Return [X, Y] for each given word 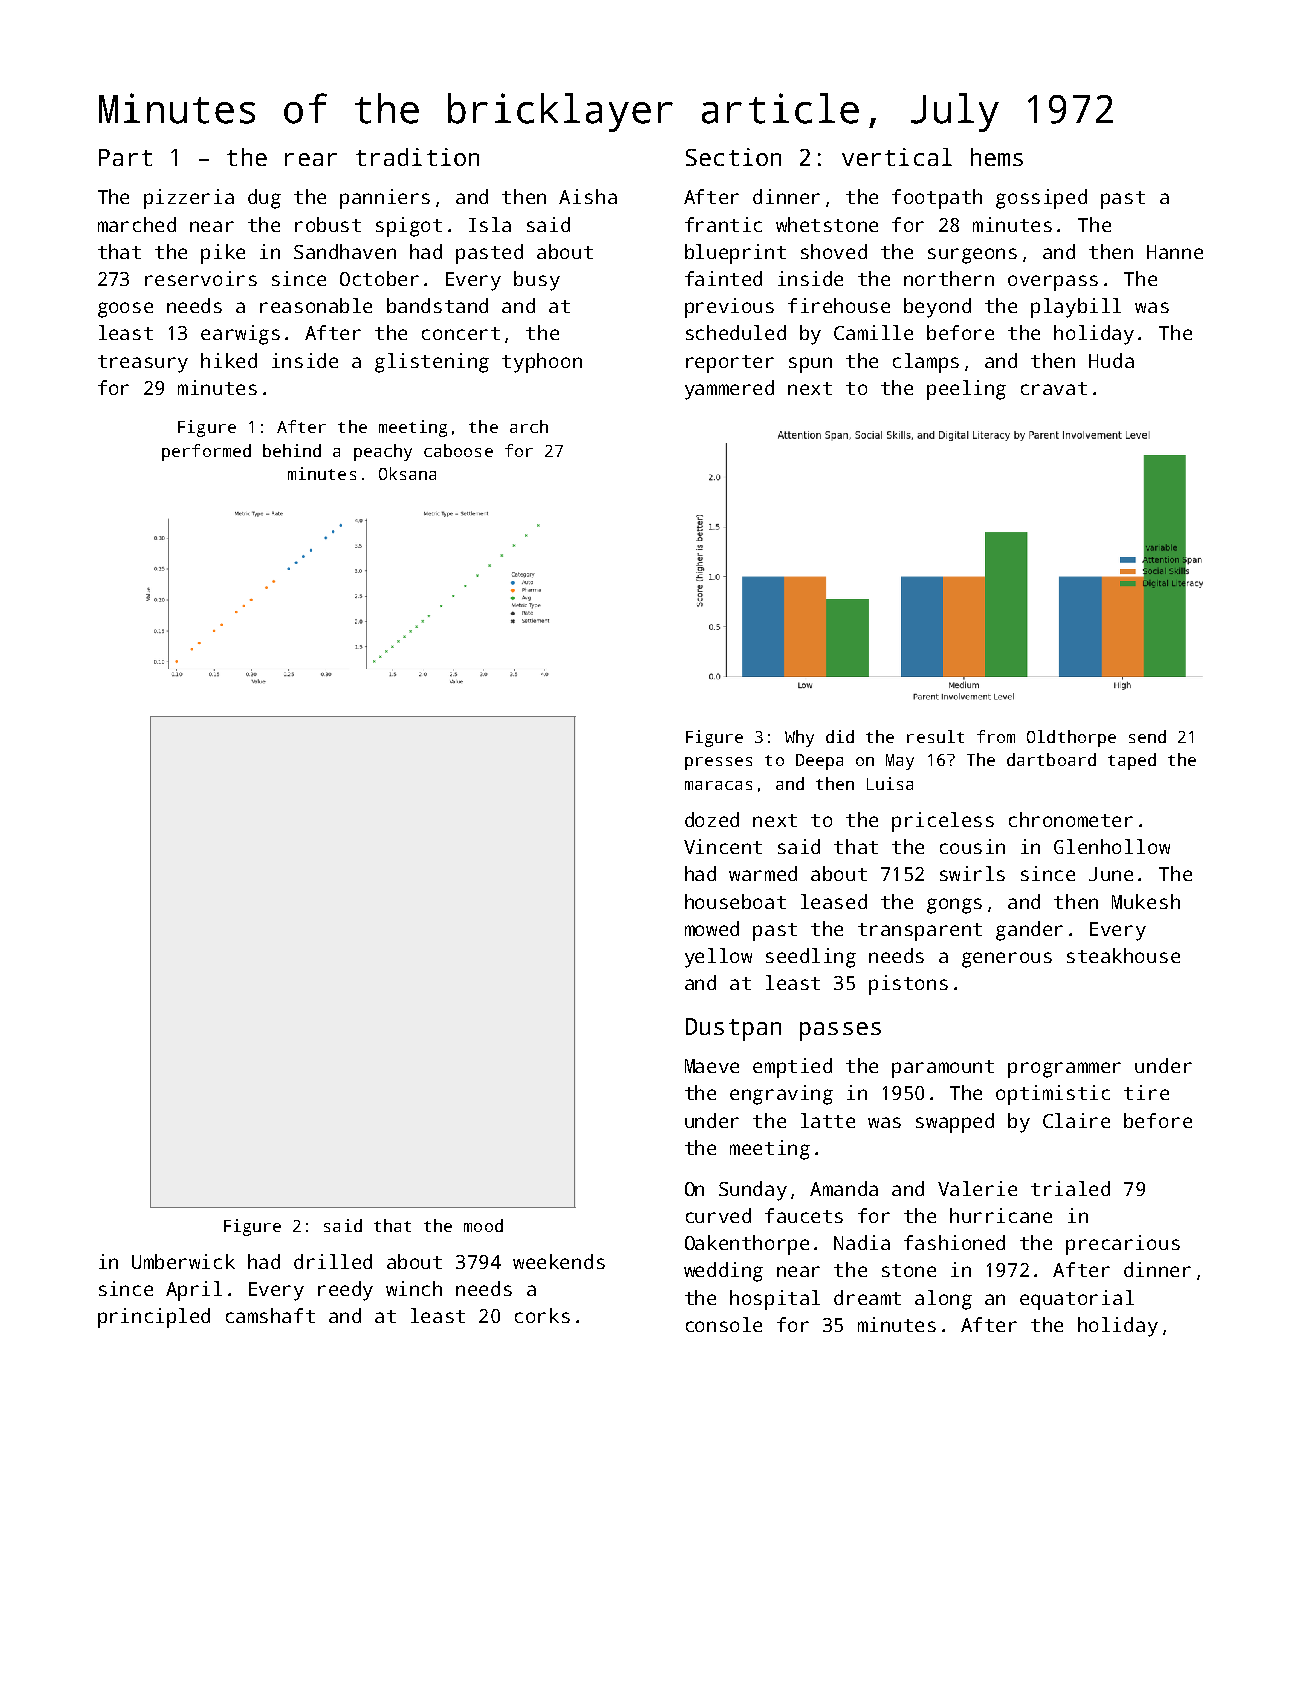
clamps [926, 363]
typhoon [542, 363]
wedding [723, 1272]
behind [292, 450]
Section [733, 157]
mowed [712, 928]
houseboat [735, 901]
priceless [943, 822]
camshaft [270, 1315]
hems [997, 157]
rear [311, 159]
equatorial [1077, 1300]
